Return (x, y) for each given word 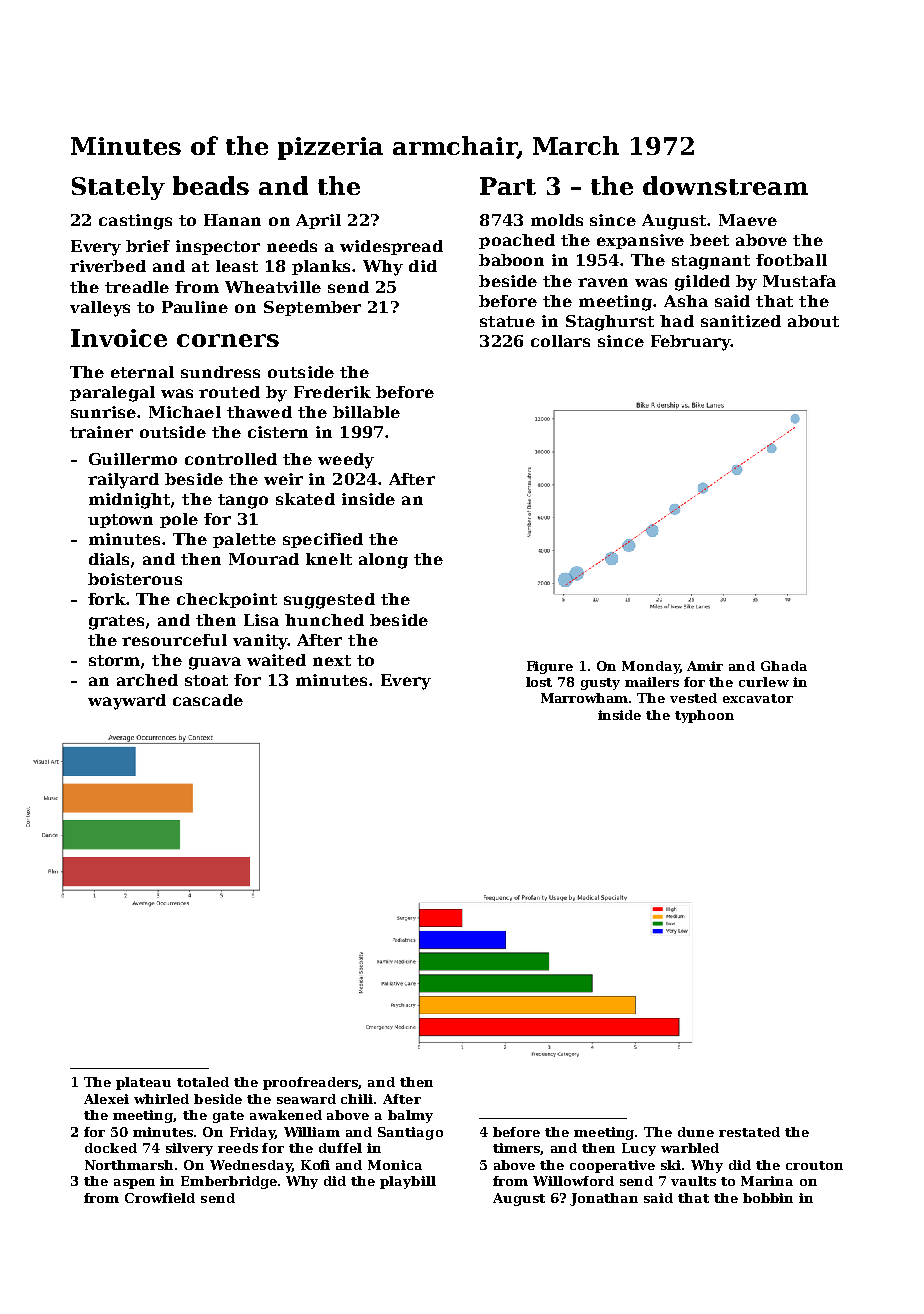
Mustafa (799, 281)
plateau (143, 1083)
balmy (410, 1116)
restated (749, 1132)
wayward (127, 702)
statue (507, 321)
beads (211, 185)
